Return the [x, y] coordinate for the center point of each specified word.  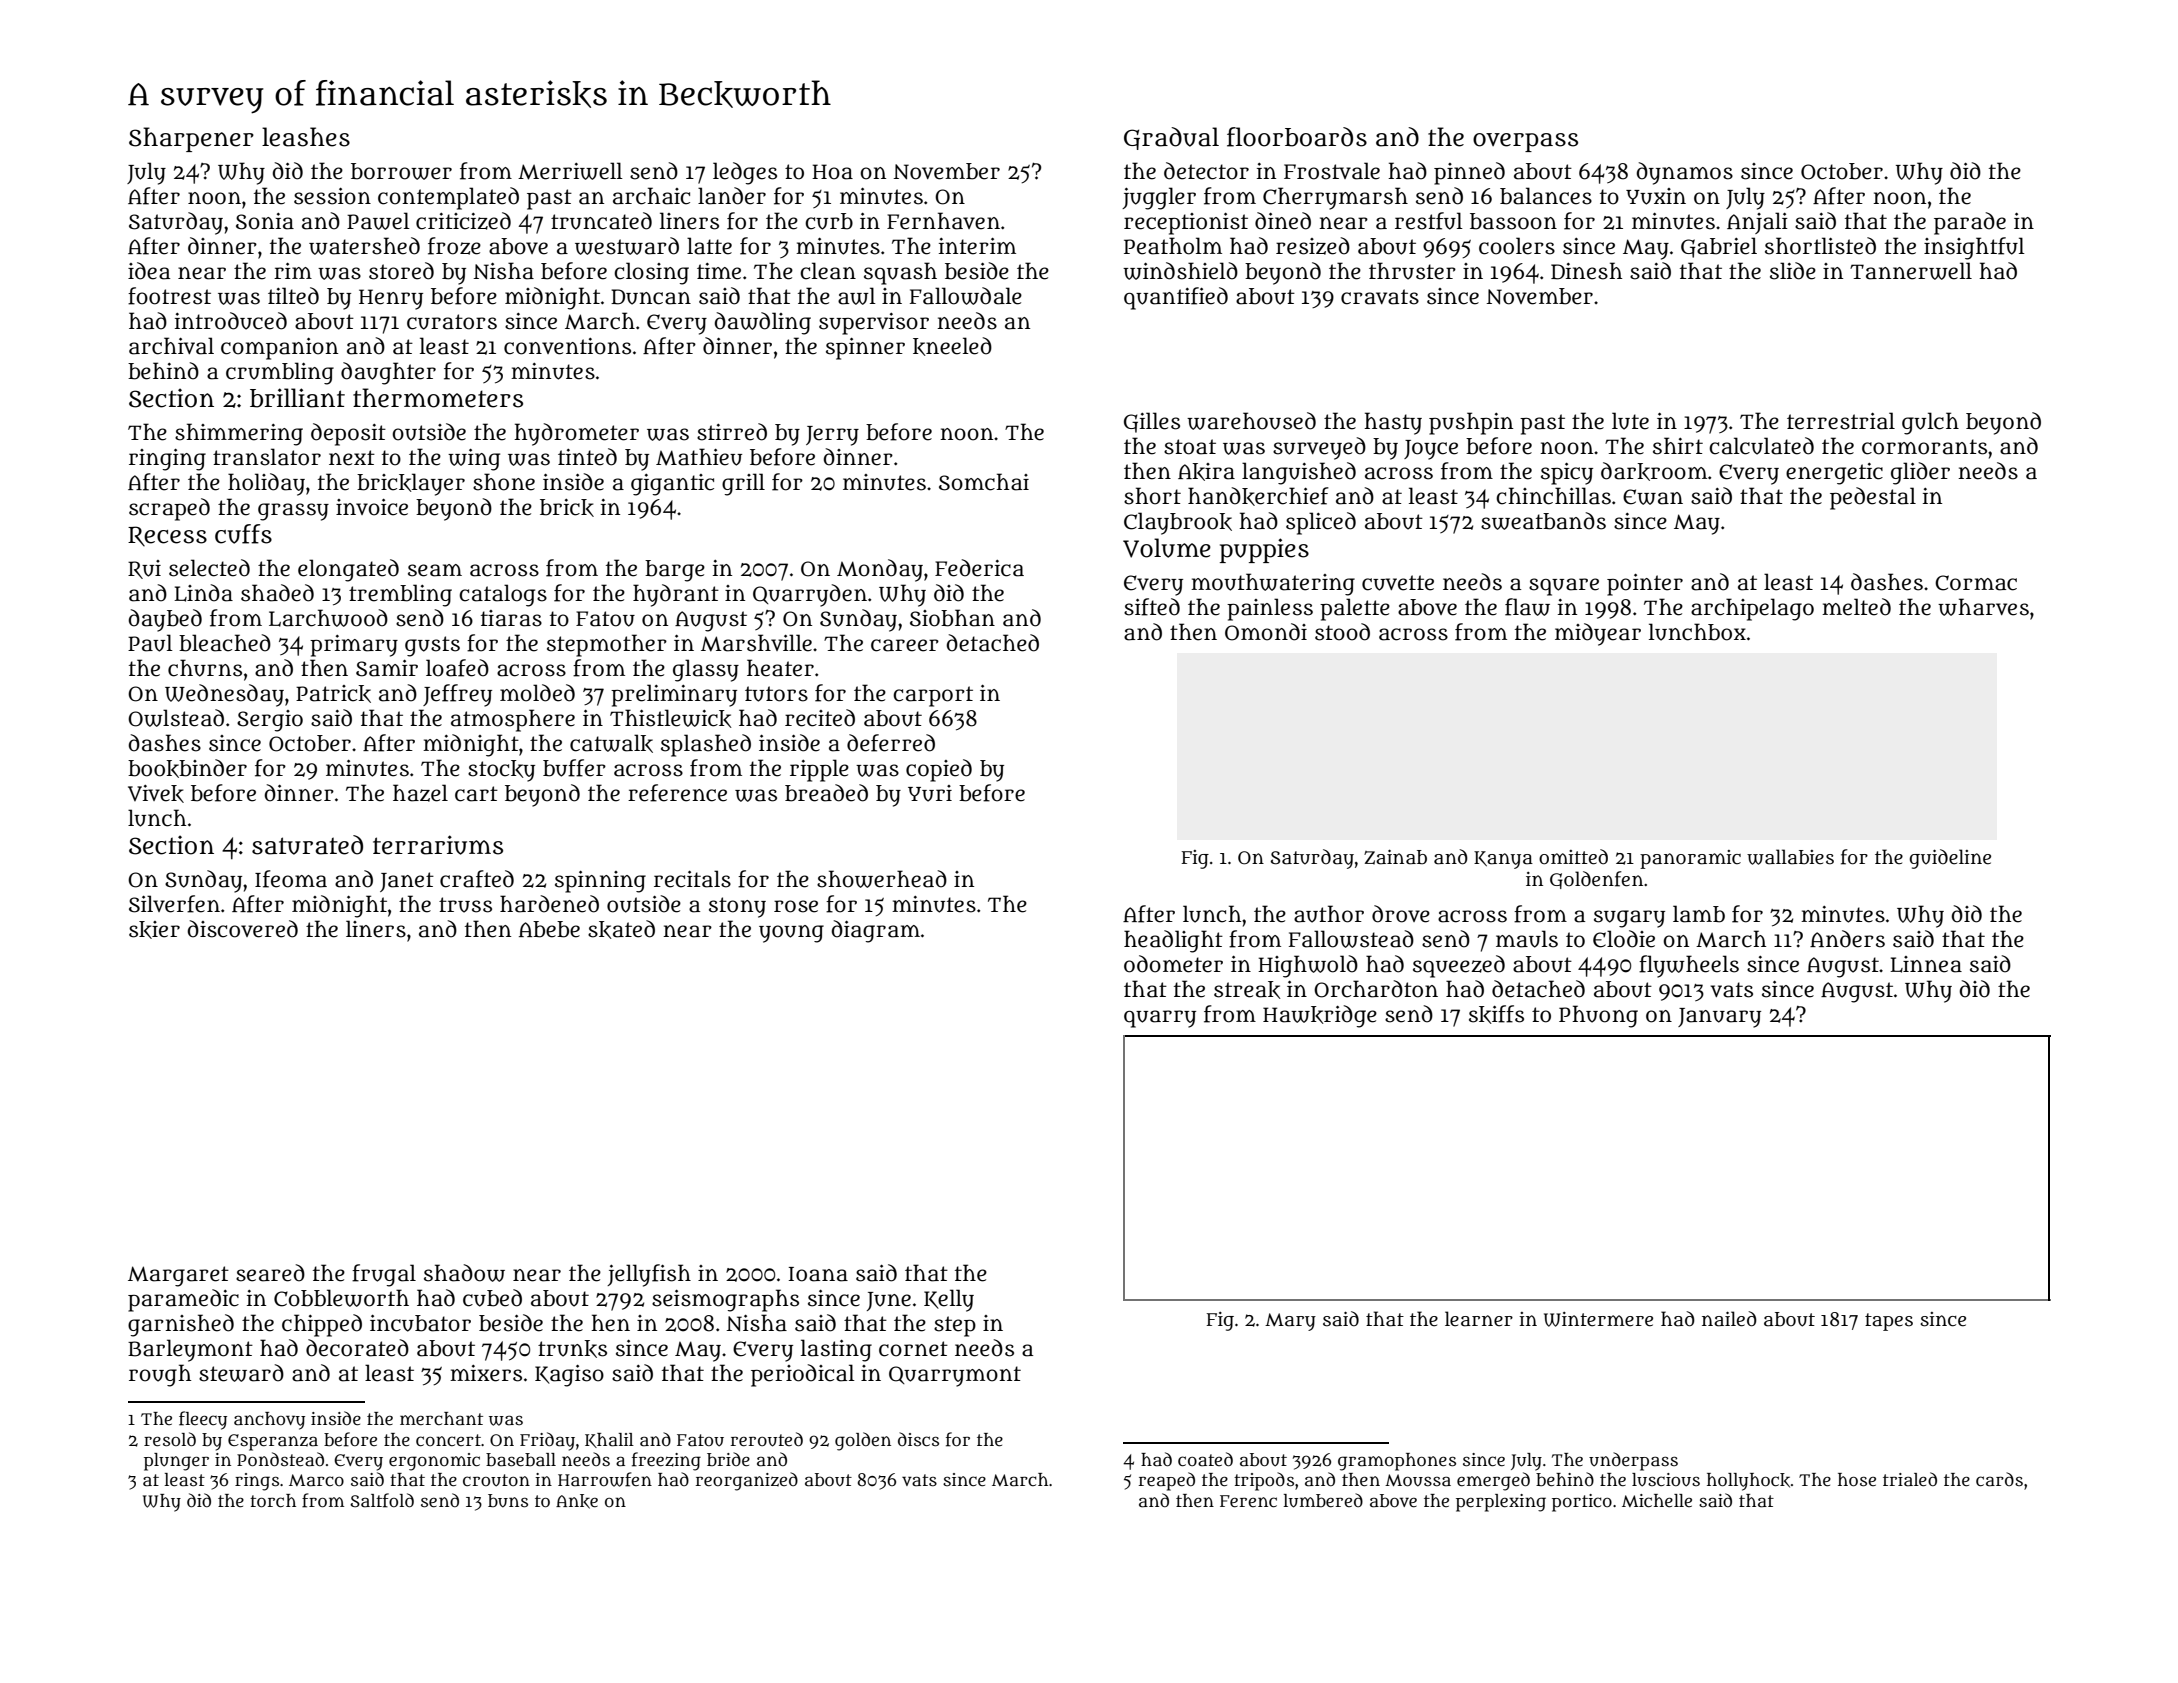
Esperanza [273, 1442]
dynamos [1684, 173]
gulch [1930, 423]
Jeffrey [457, 695]
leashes [306, 137]
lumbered [1323, 1500]
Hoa [832, 172]
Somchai [984, 482]
